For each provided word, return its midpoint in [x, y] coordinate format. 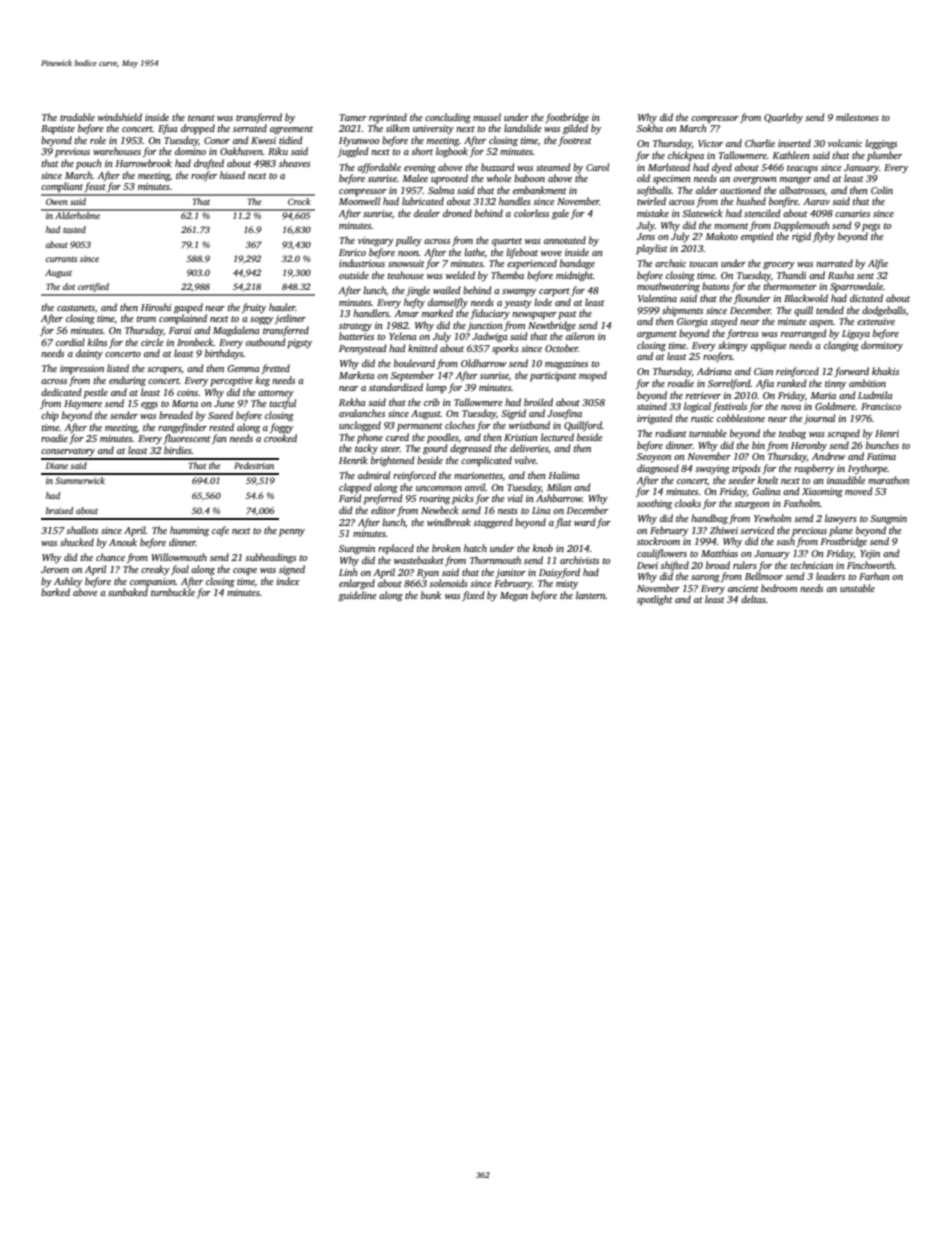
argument [657, 335]
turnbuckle [173, 592]
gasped [188, 308]
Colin [882, 190]
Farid [350, 498]
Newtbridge [552, 326]
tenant [201, 118]
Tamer [353, 117]
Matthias [719, 553]
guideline [357, 596]
